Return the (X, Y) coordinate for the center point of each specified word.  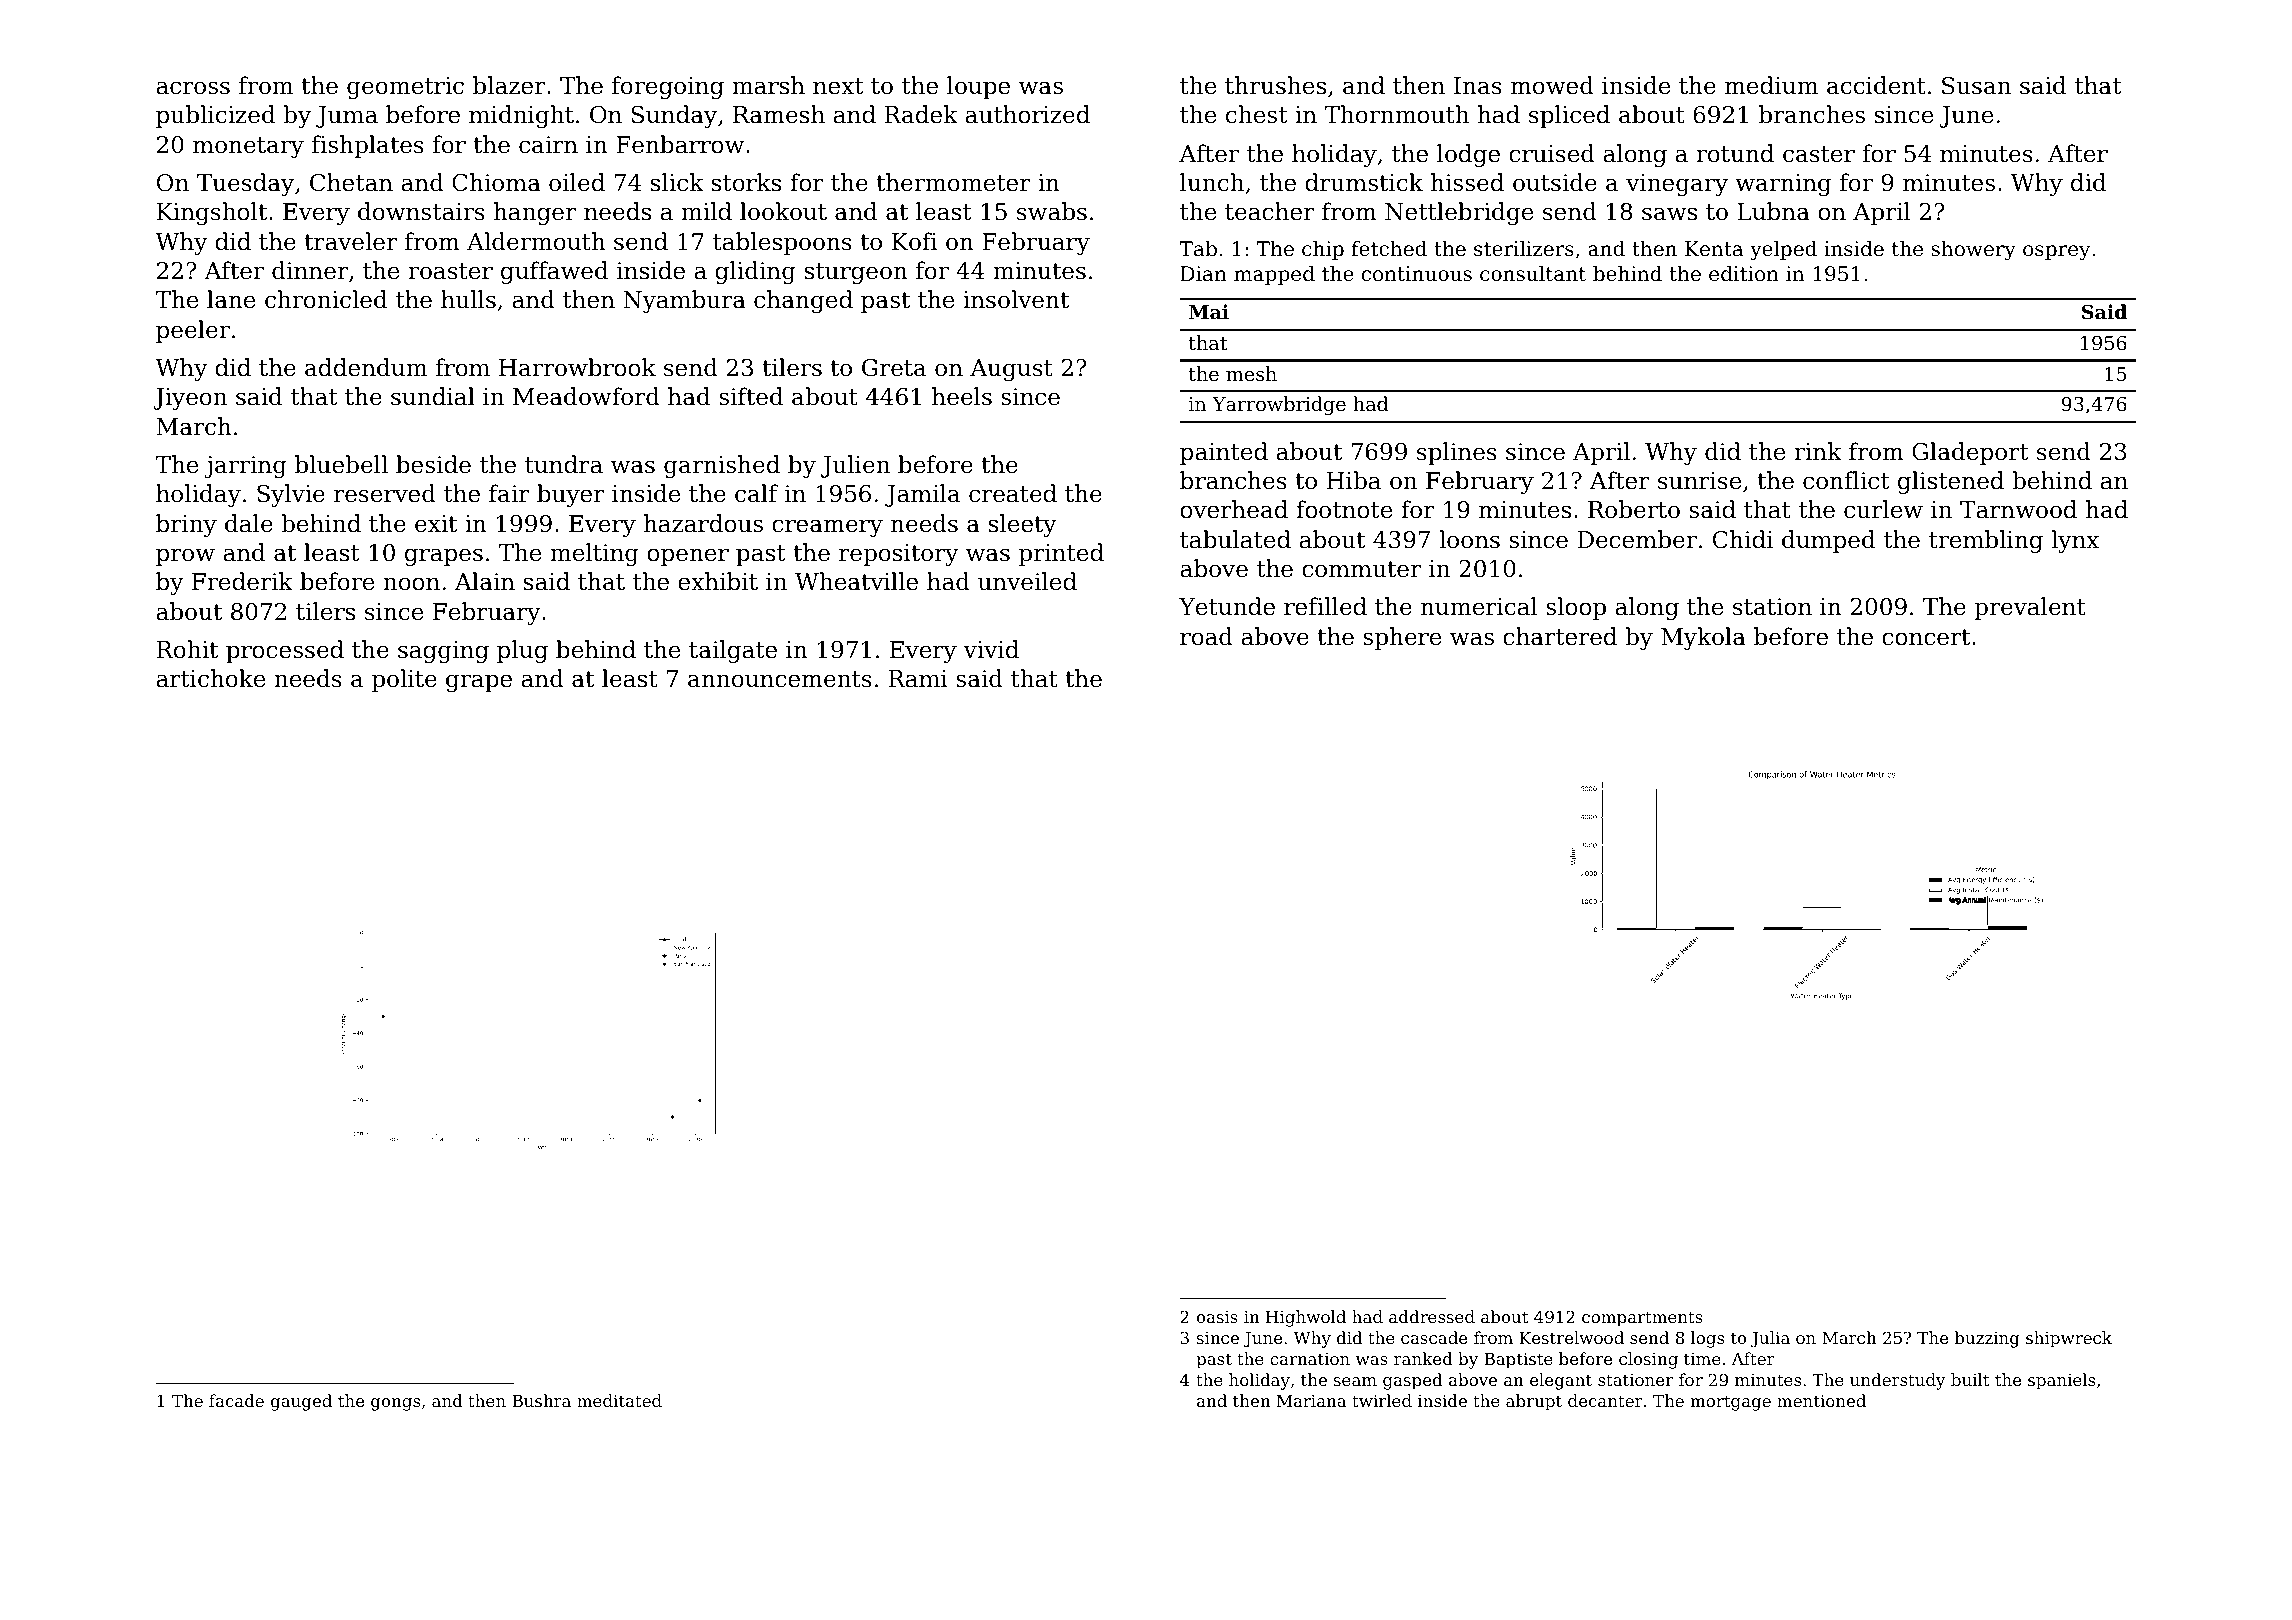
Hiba (1354, 480)
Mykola (1703, 638)
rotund (1735, 153)
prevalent (2030, 608)
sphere (1402, 638)
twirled (1382, 1400)
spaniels (2061, 1381)
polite (404, 680)
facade (236, 1400)
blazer (509, 85)
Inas (1478, 86)
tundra (564, 464)
